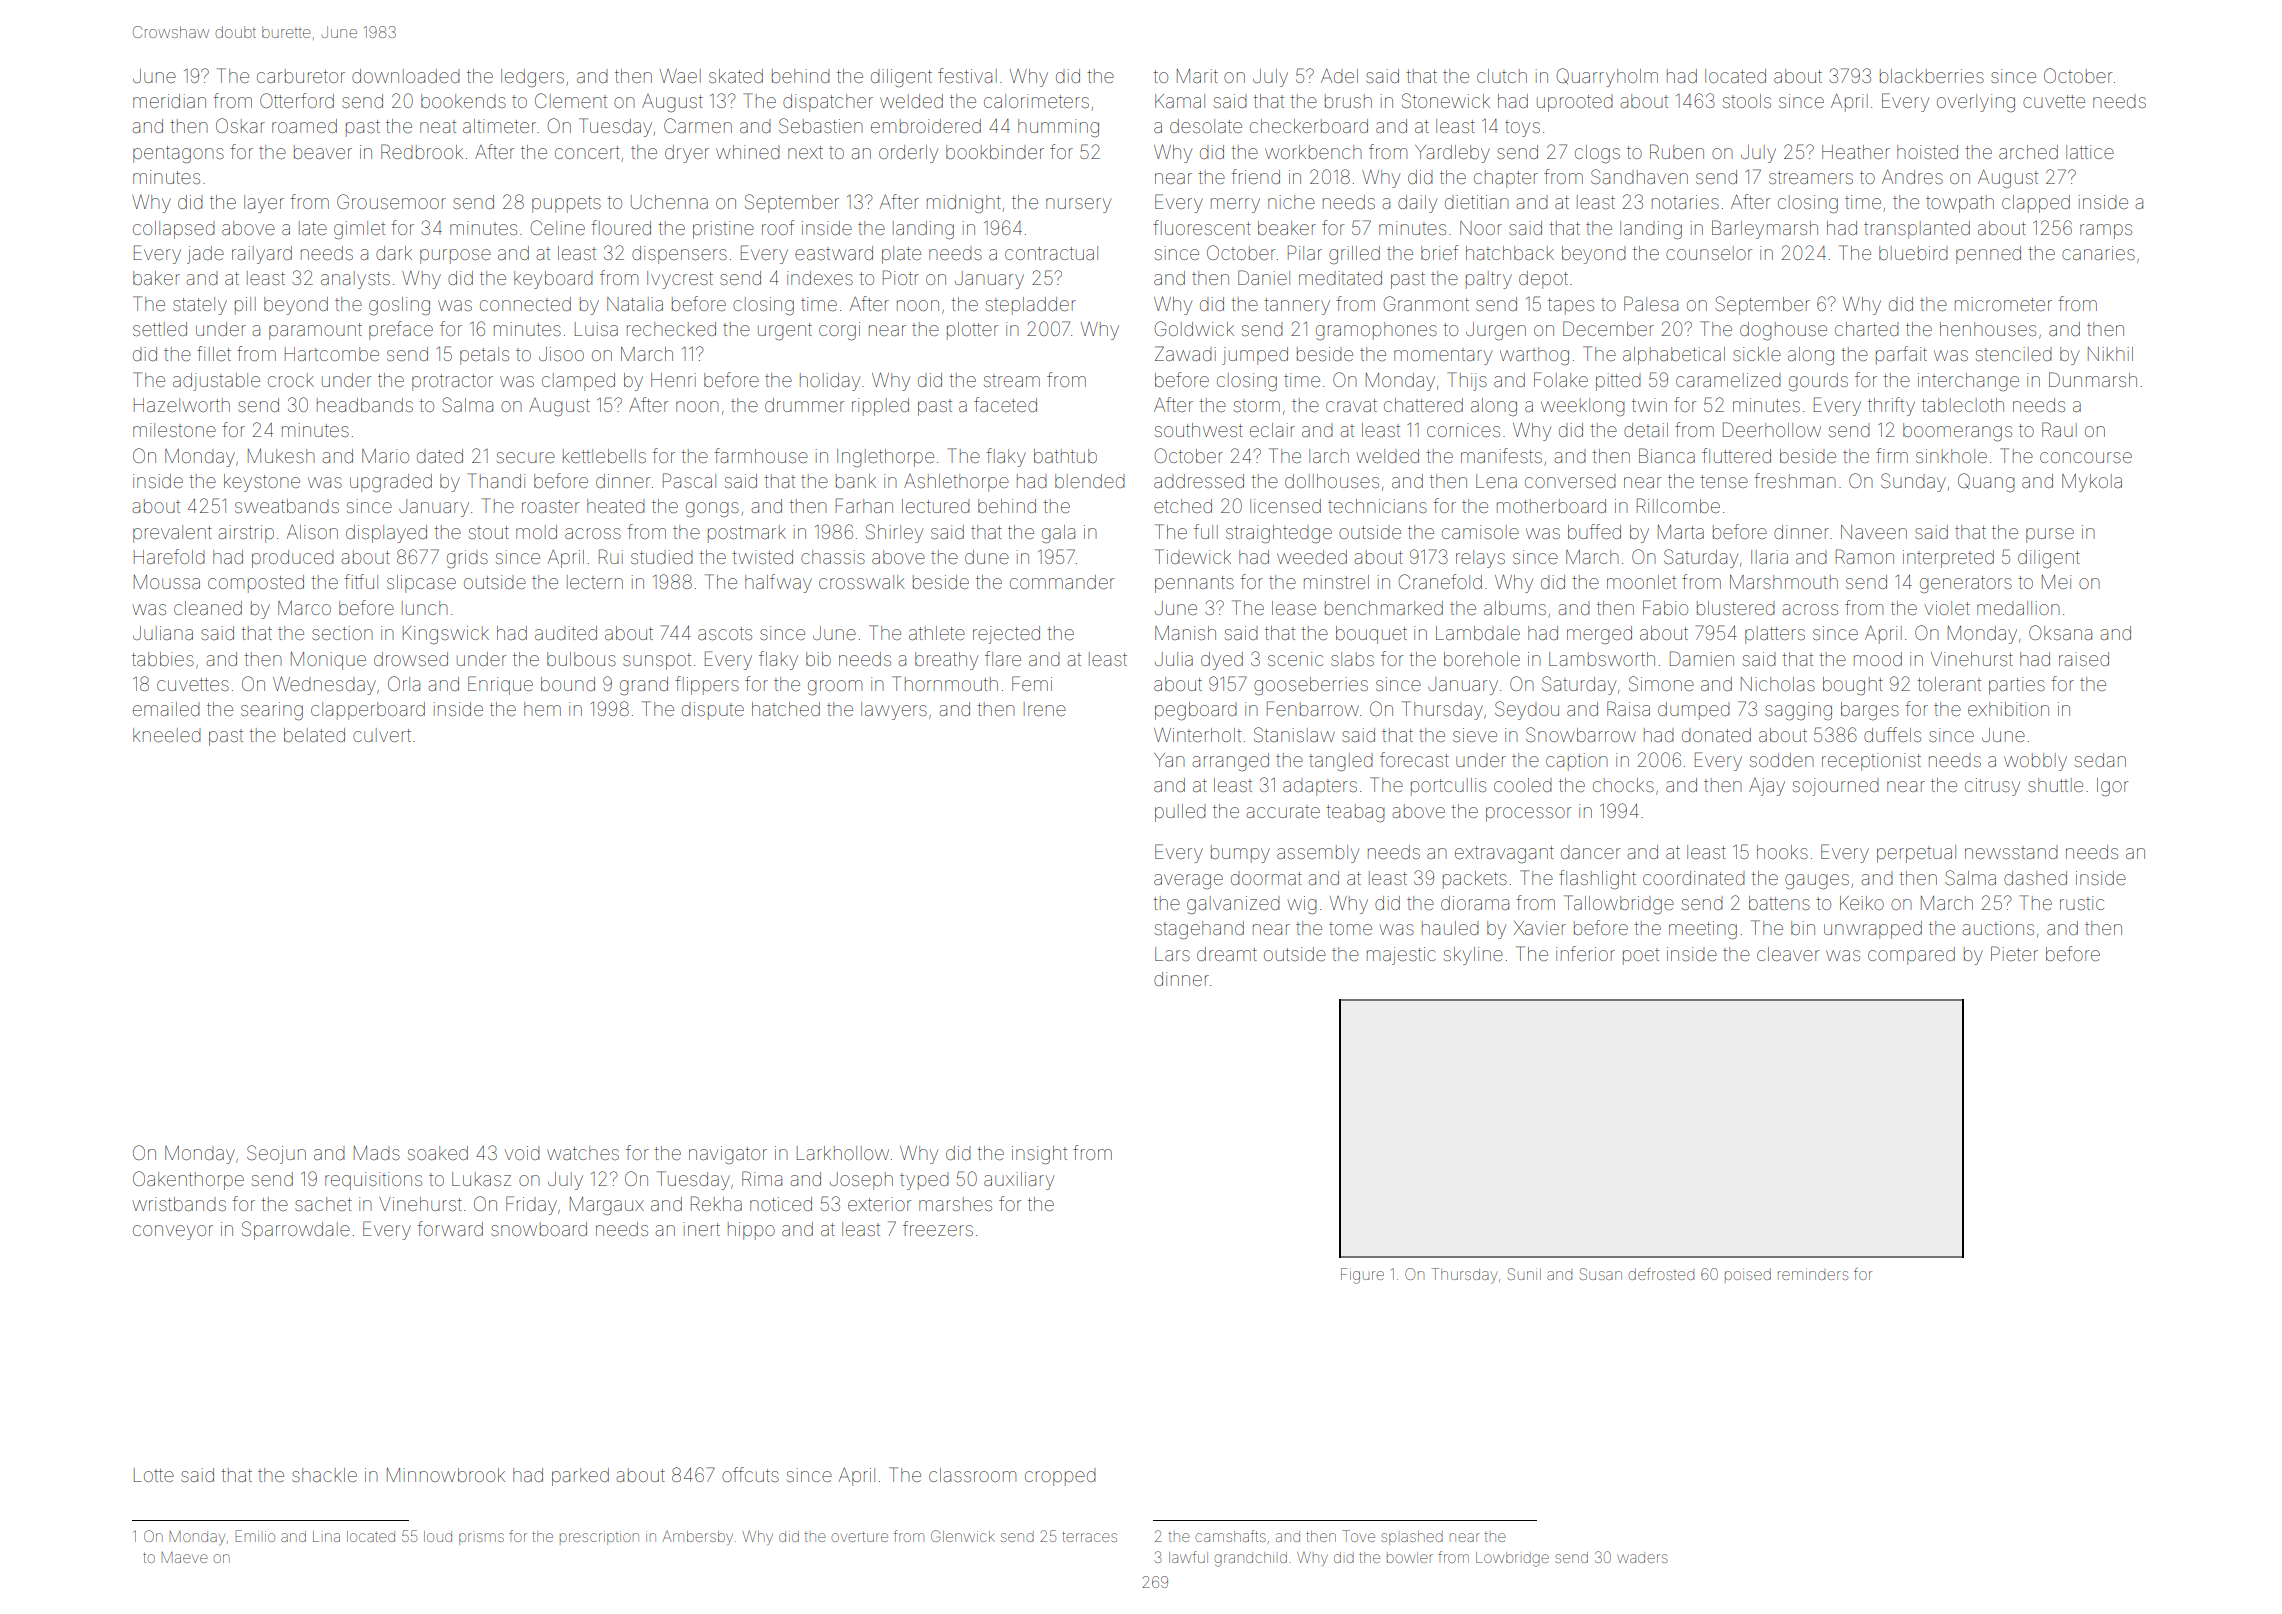 The height and width of the document is (1614, 2282). What do you see at coordinates (185, 1557) in the document?
I see `Maeve` at bounding box center [185, 1557].
